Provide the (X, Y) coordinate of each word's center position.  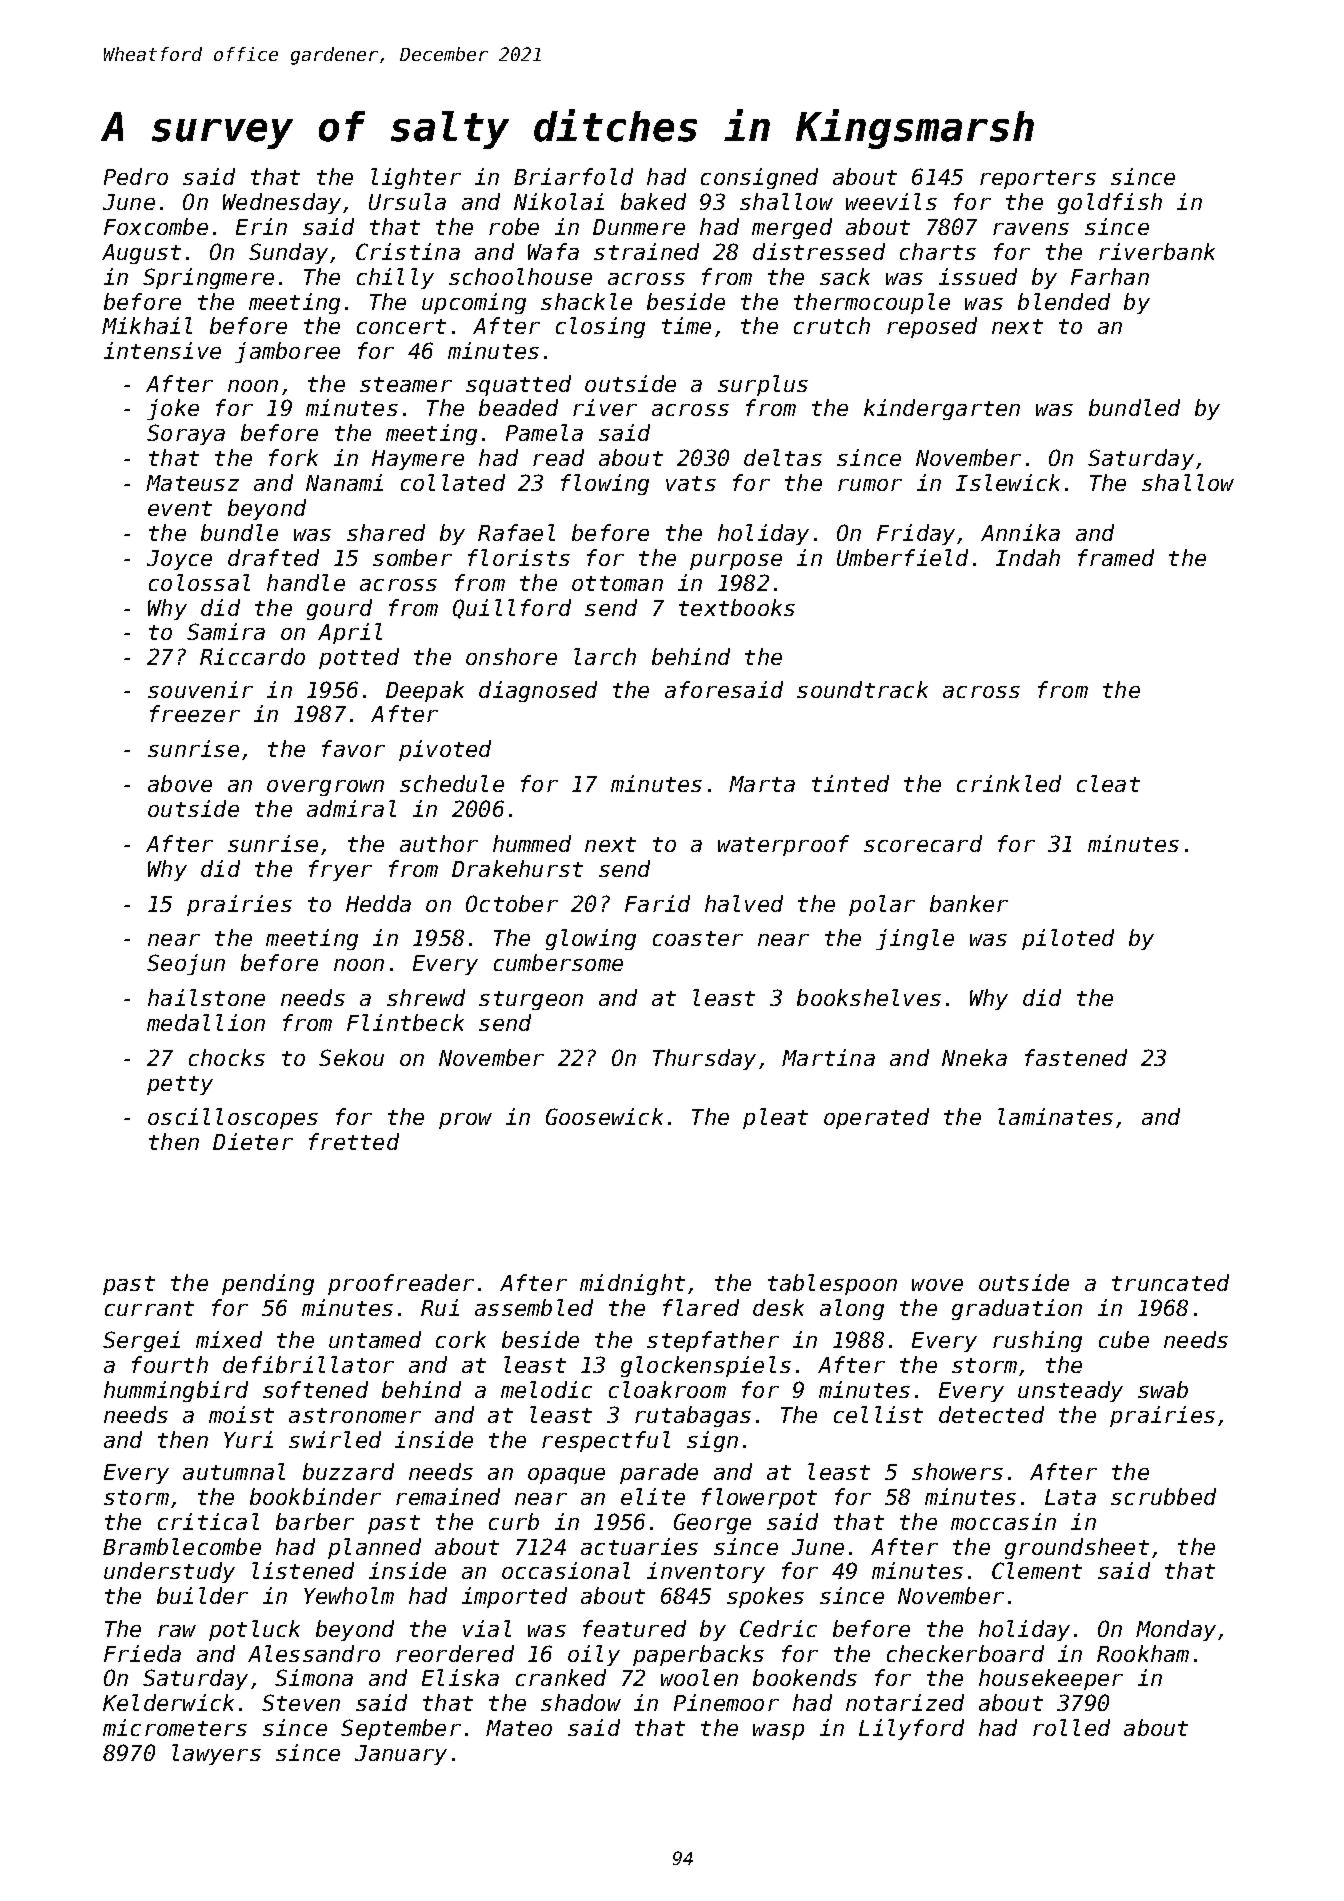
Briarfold (573, 176)
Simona (314, 1677)
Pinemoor (726, 1702)
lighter (416, 178)
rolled (1071, 1727)
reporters (1038, 179)
